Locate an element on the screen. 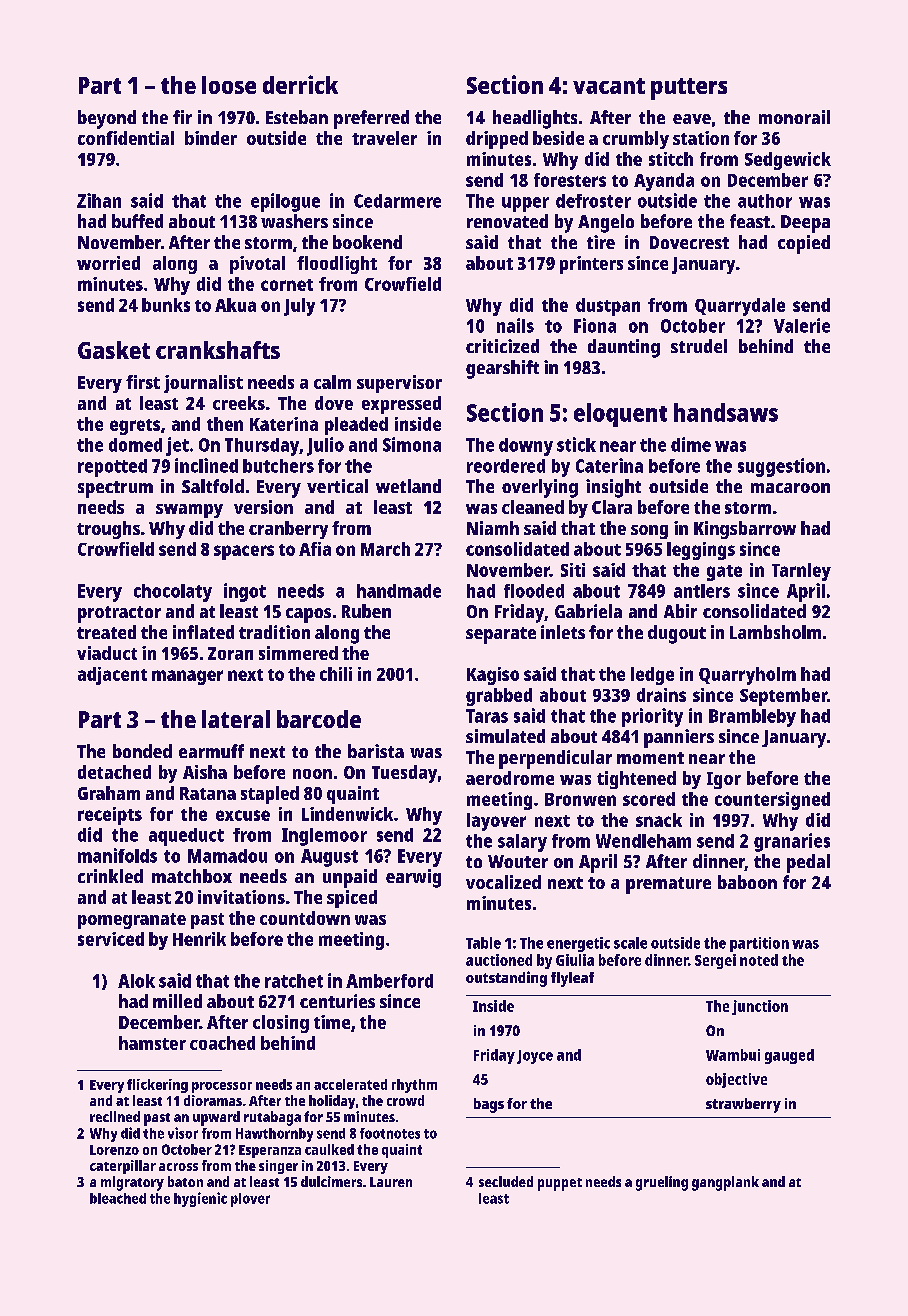 The height and width of the screenshot is (1316, 908). macaroon is located at coordinates (790, 488).
